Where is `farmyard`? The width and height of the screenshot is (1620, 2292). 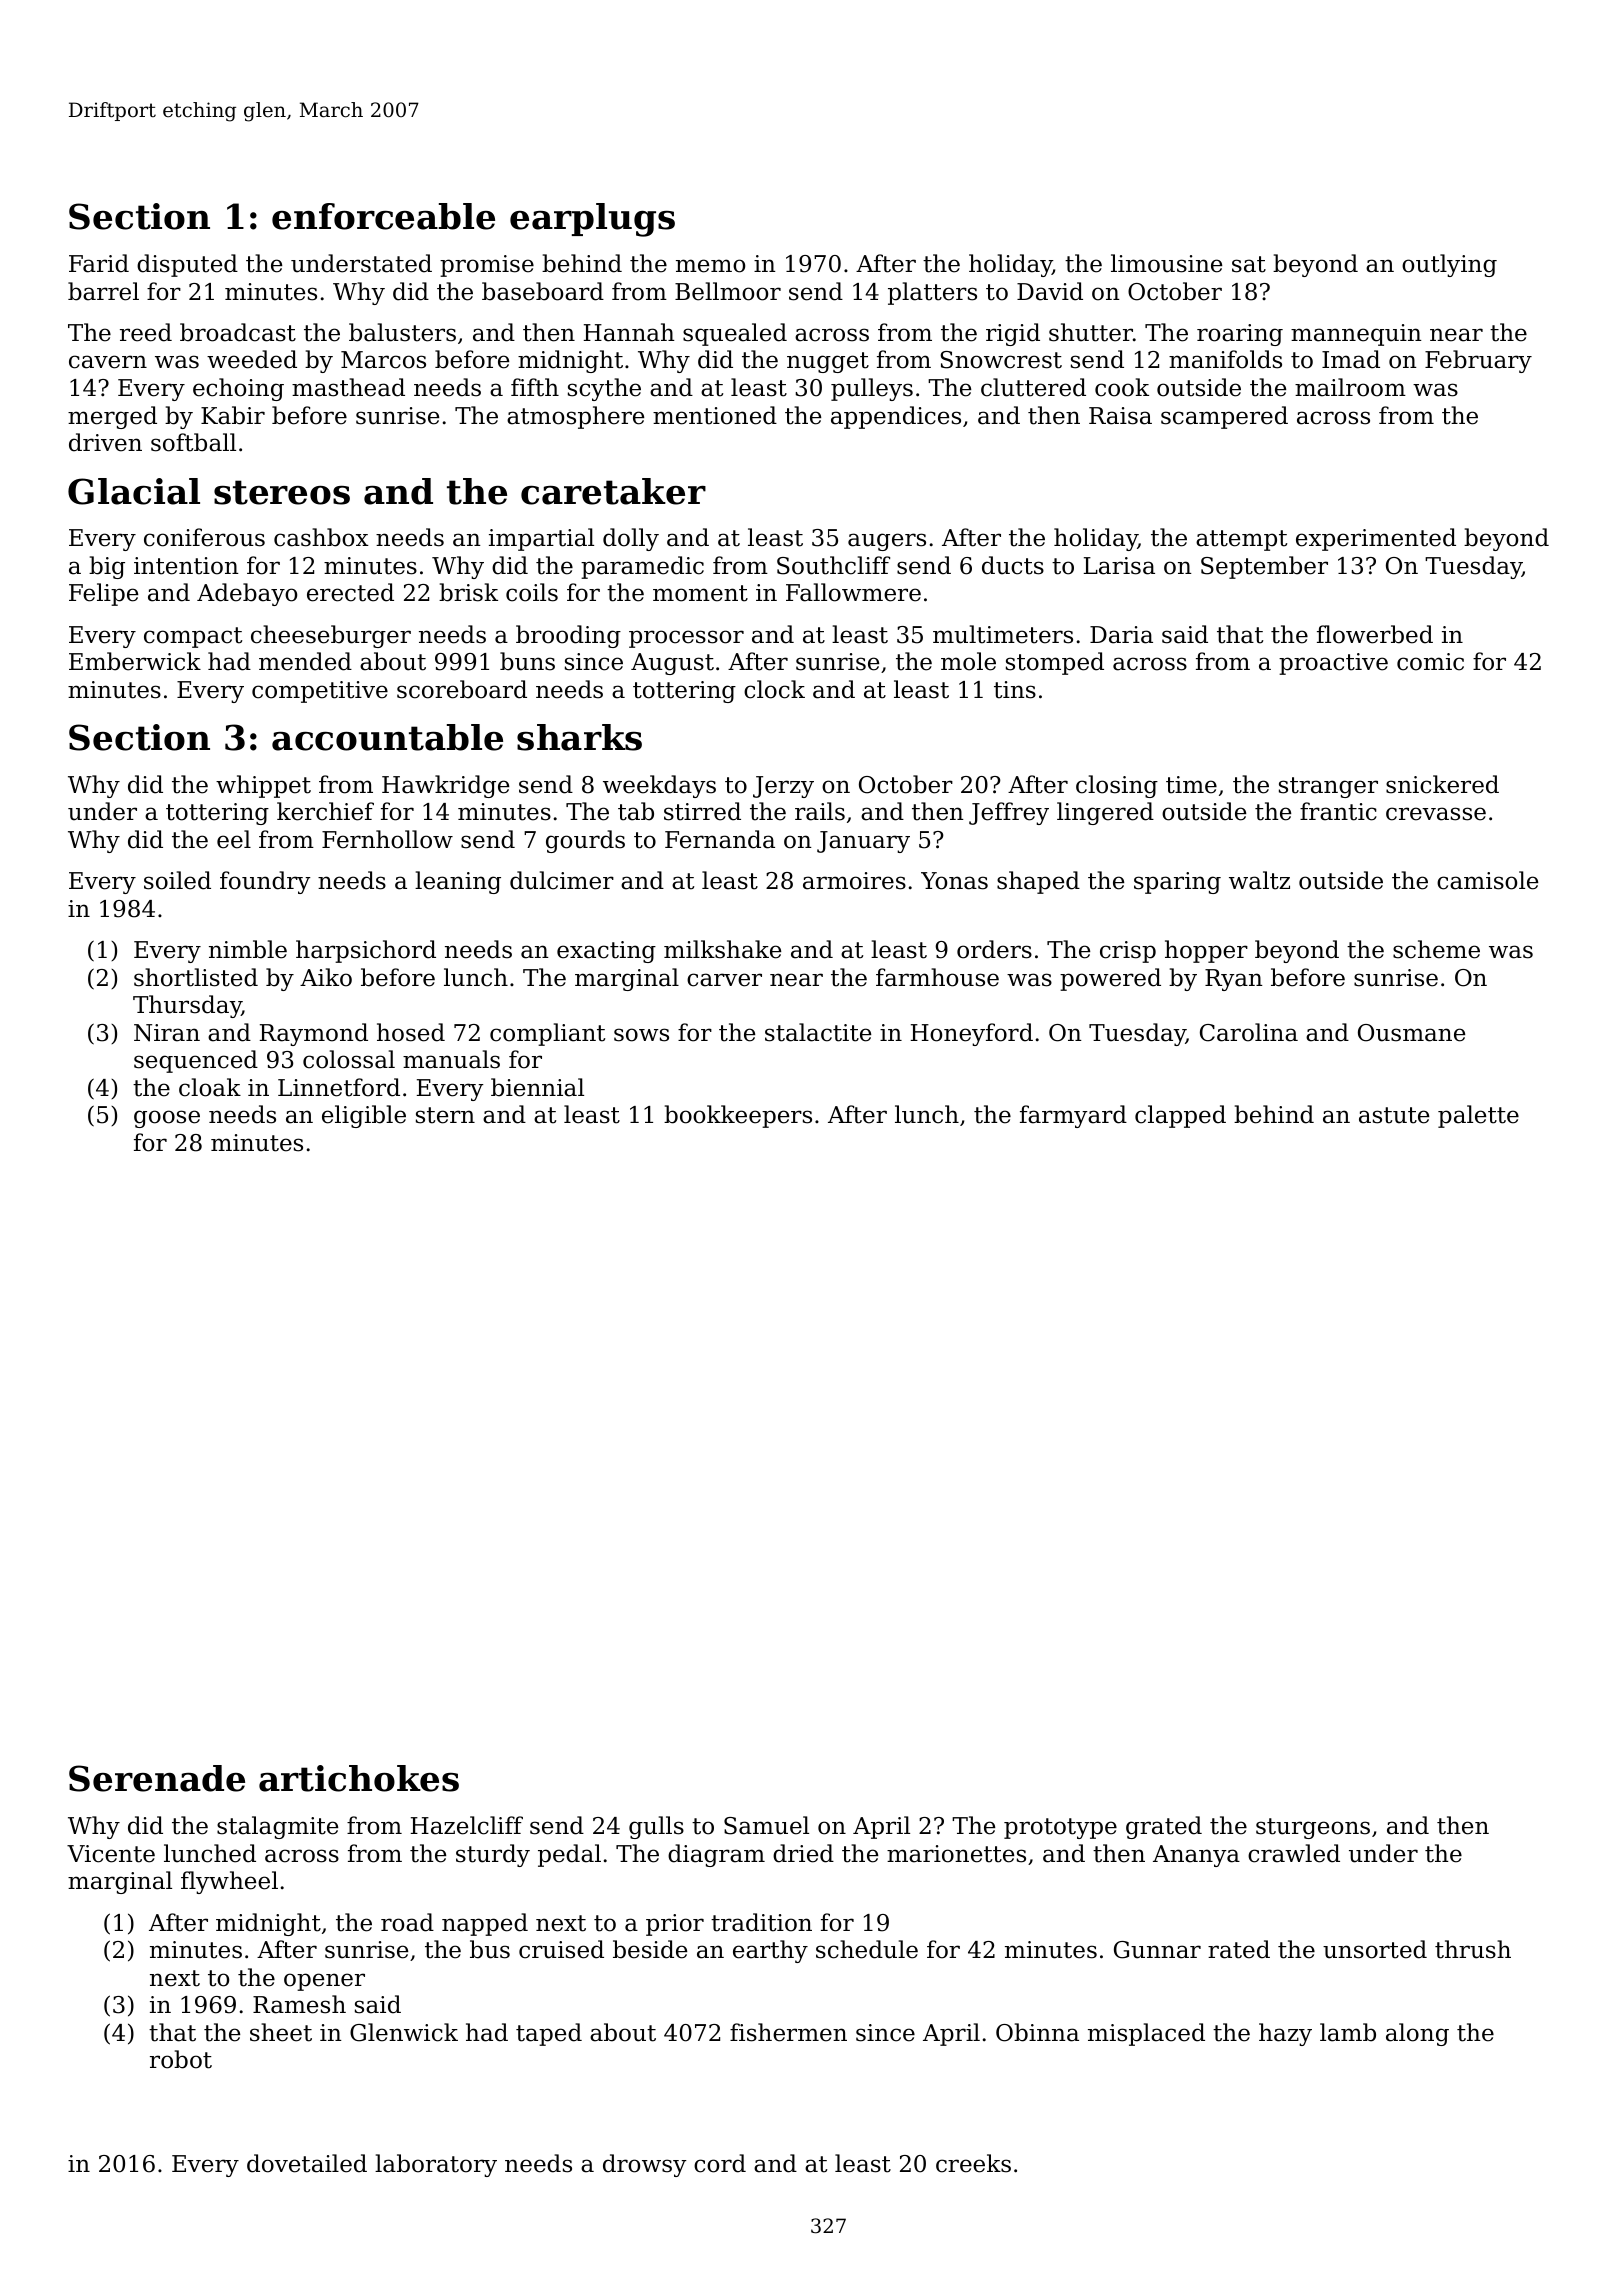
farmyard is located at coordinates (1073, 1116).
